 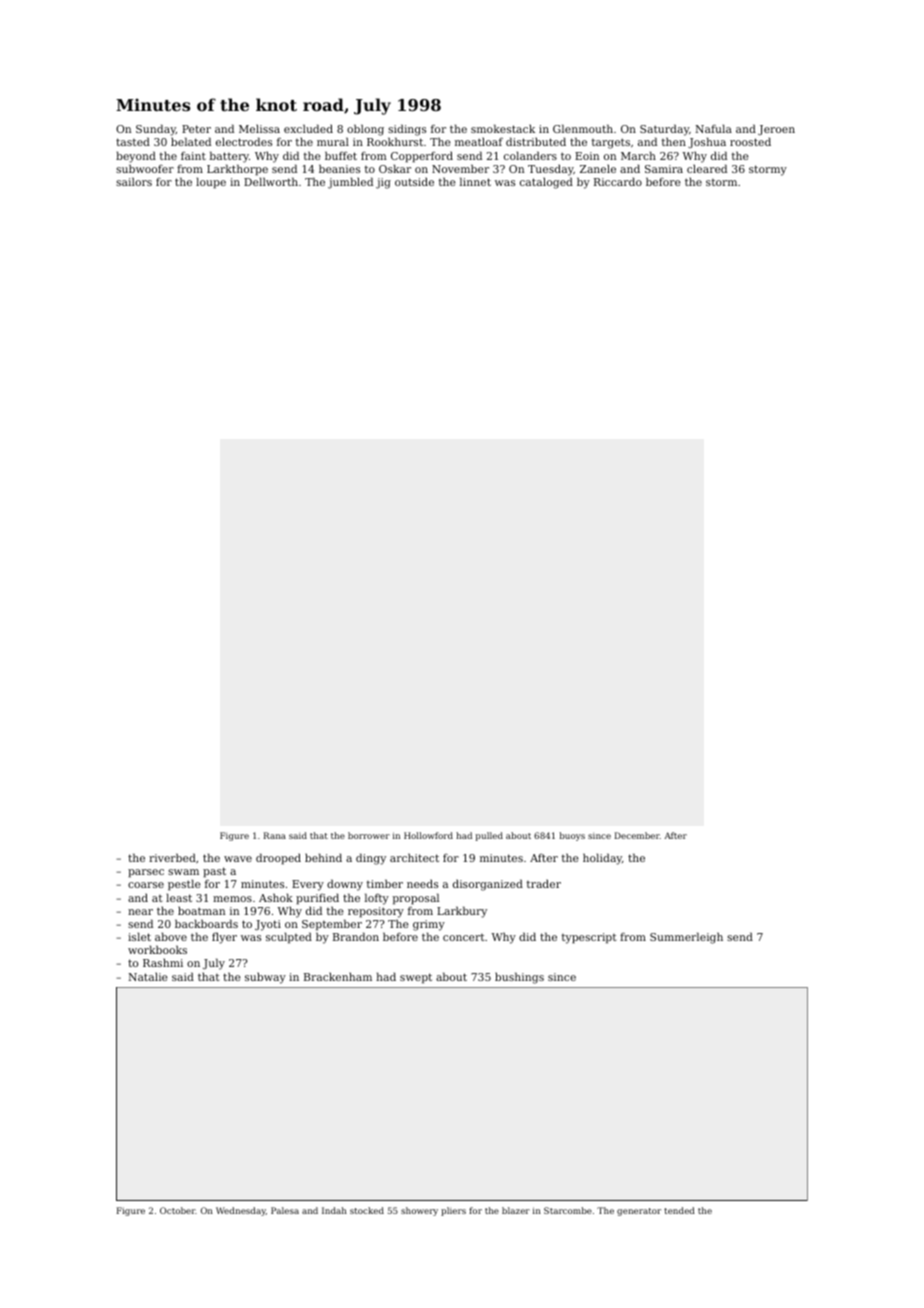 I want to click on October, so click(x=178, y=1210).
